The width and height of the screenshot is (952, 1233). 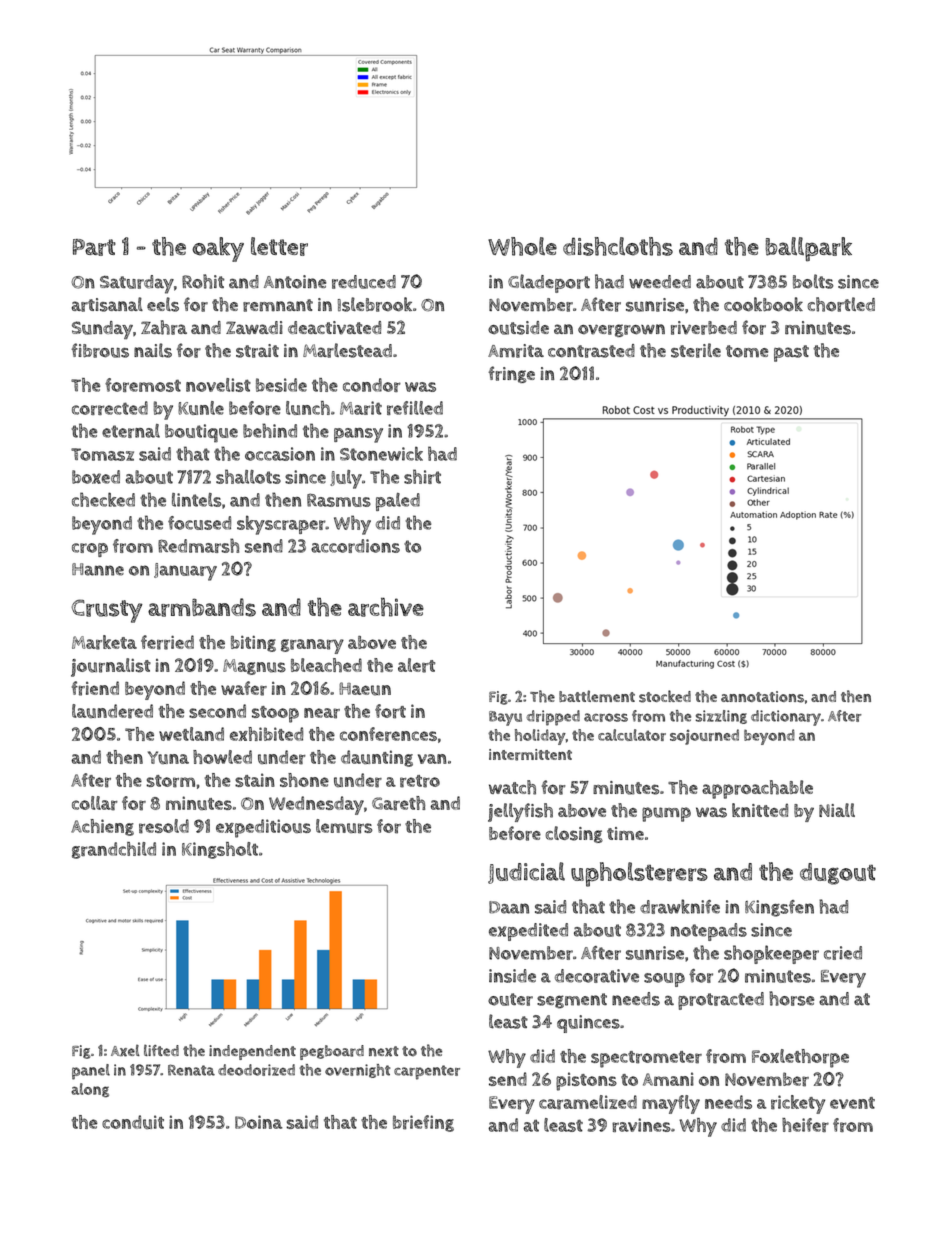 What do you see at coordinates (100, 350) in the screenshot?
I see `fibrous` at bounding box center [100, 350].
